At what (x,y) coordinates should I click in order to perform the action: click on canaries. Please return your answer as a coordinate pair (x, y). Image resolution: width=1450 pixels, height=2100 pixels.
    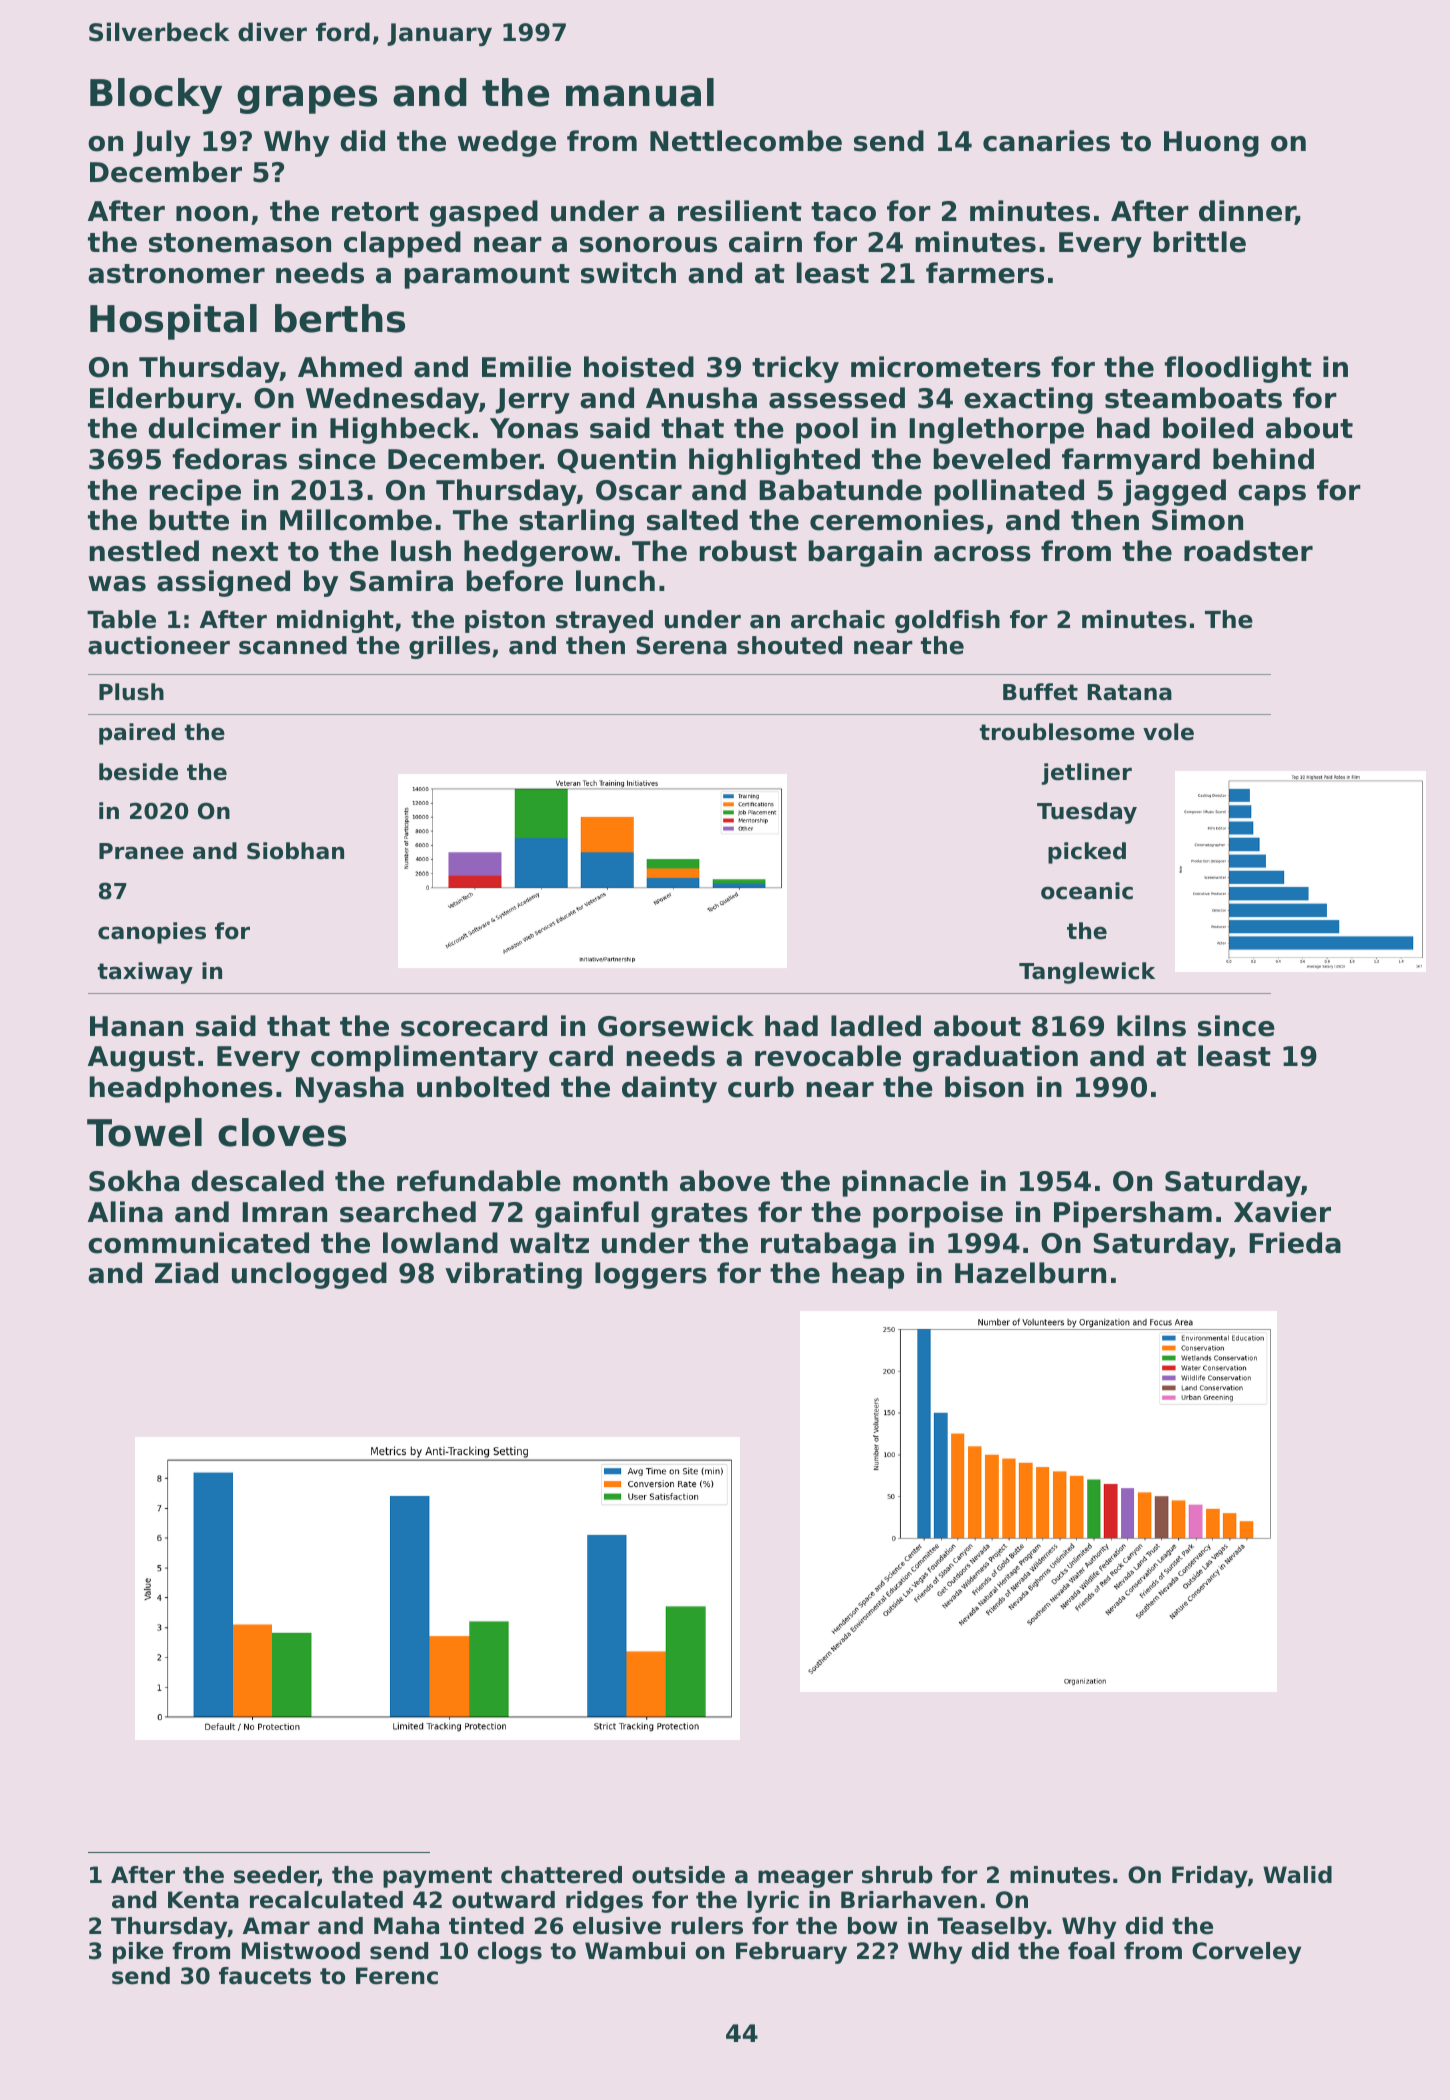
    Looking at the image, I should click on (1046, 141).
